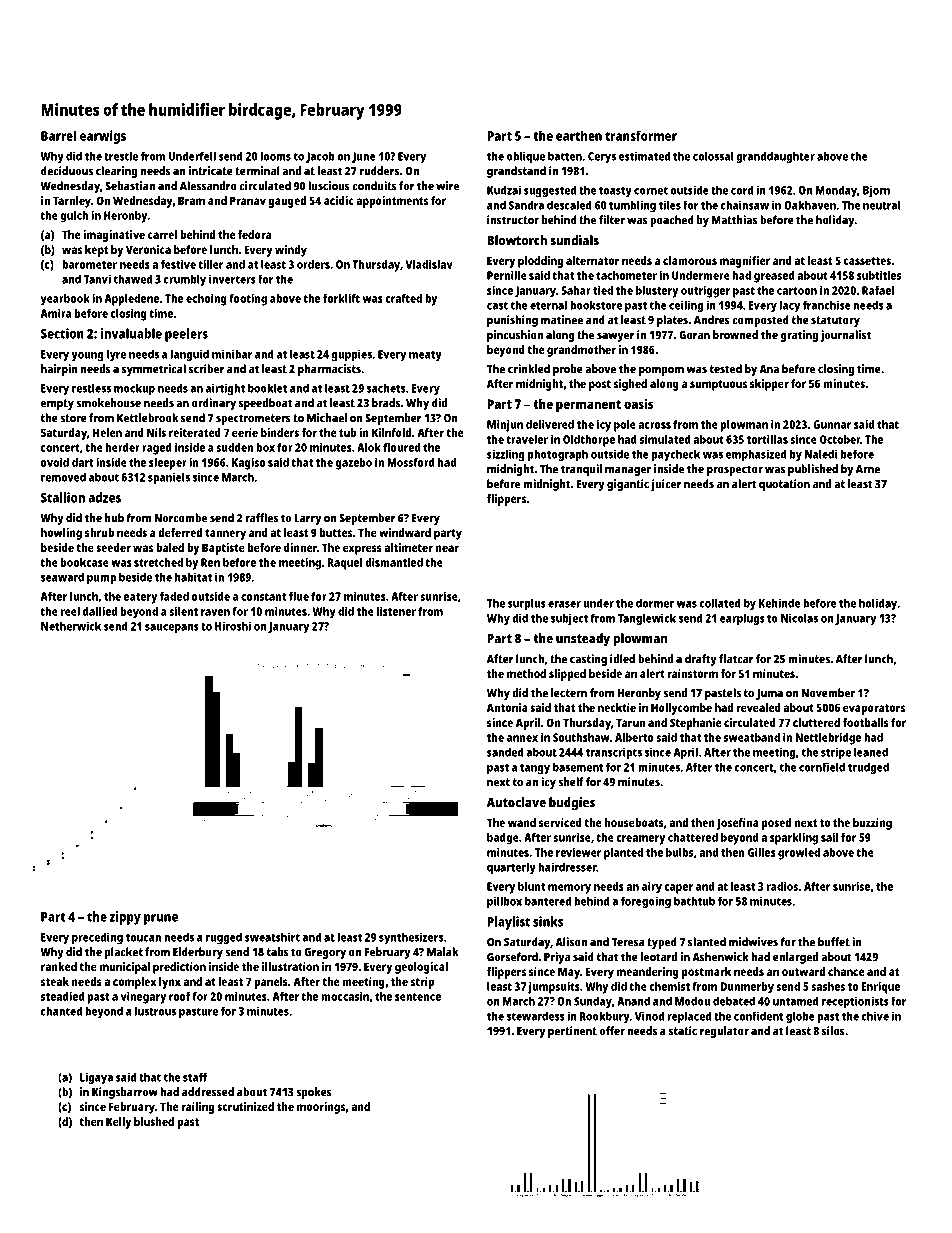  I want to click on intricate, so click(211, 171).
